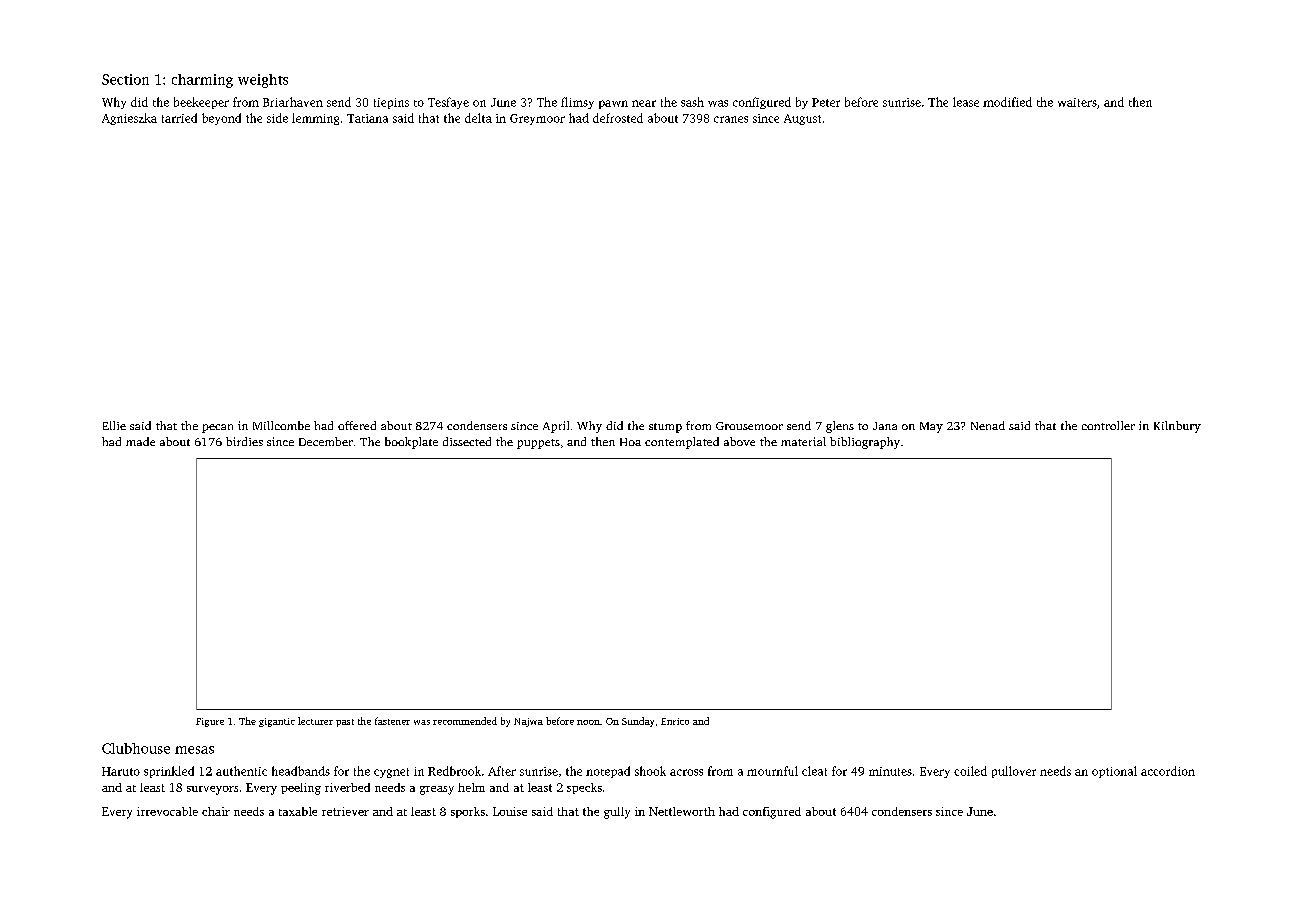  Describe the element at coordinates (1007, 102) in the image. I see `modified` at that location.
